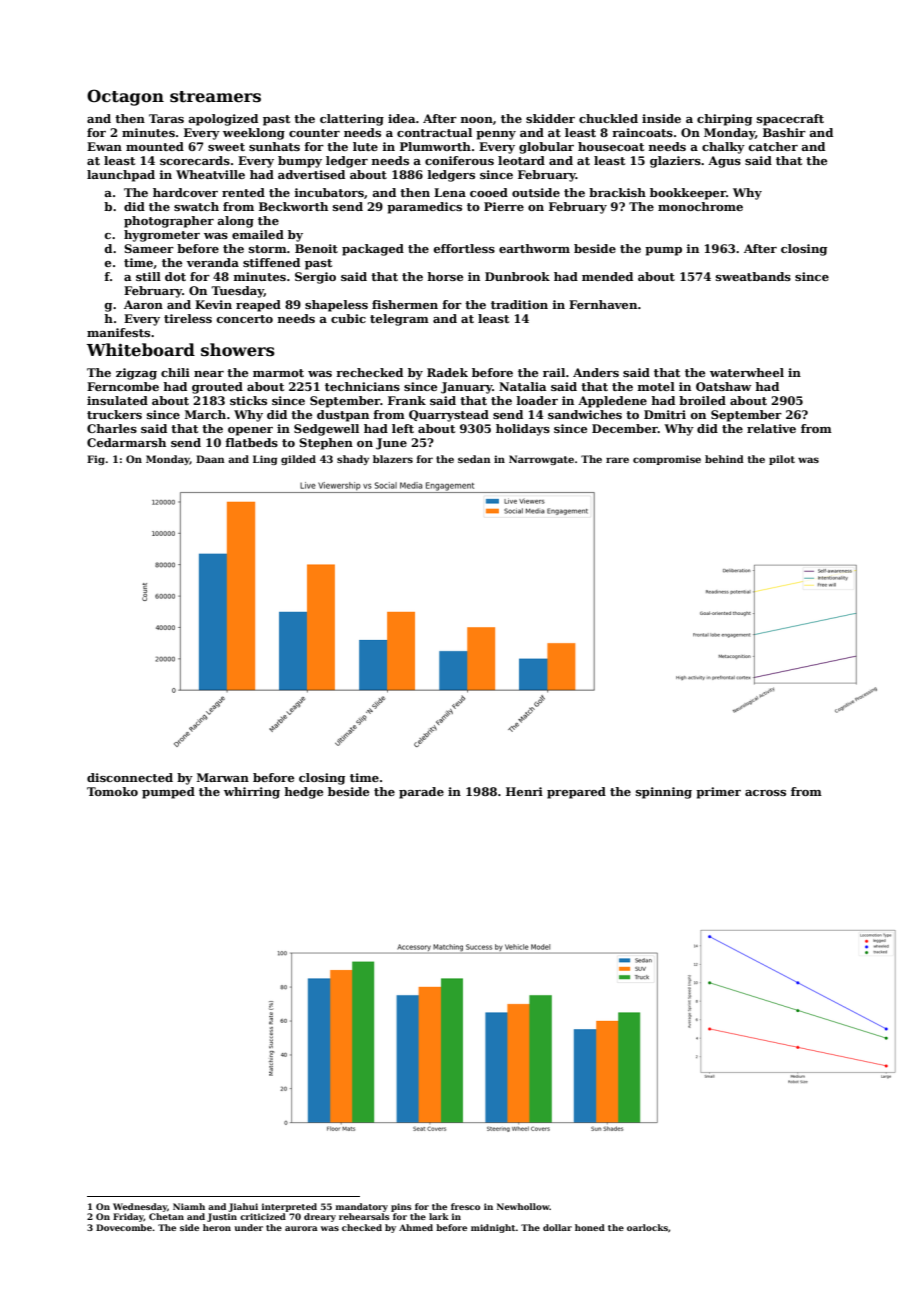  Describe the element at coordinates (124, 1227) in the screenshot. I see `Dovecombe` at that location.
